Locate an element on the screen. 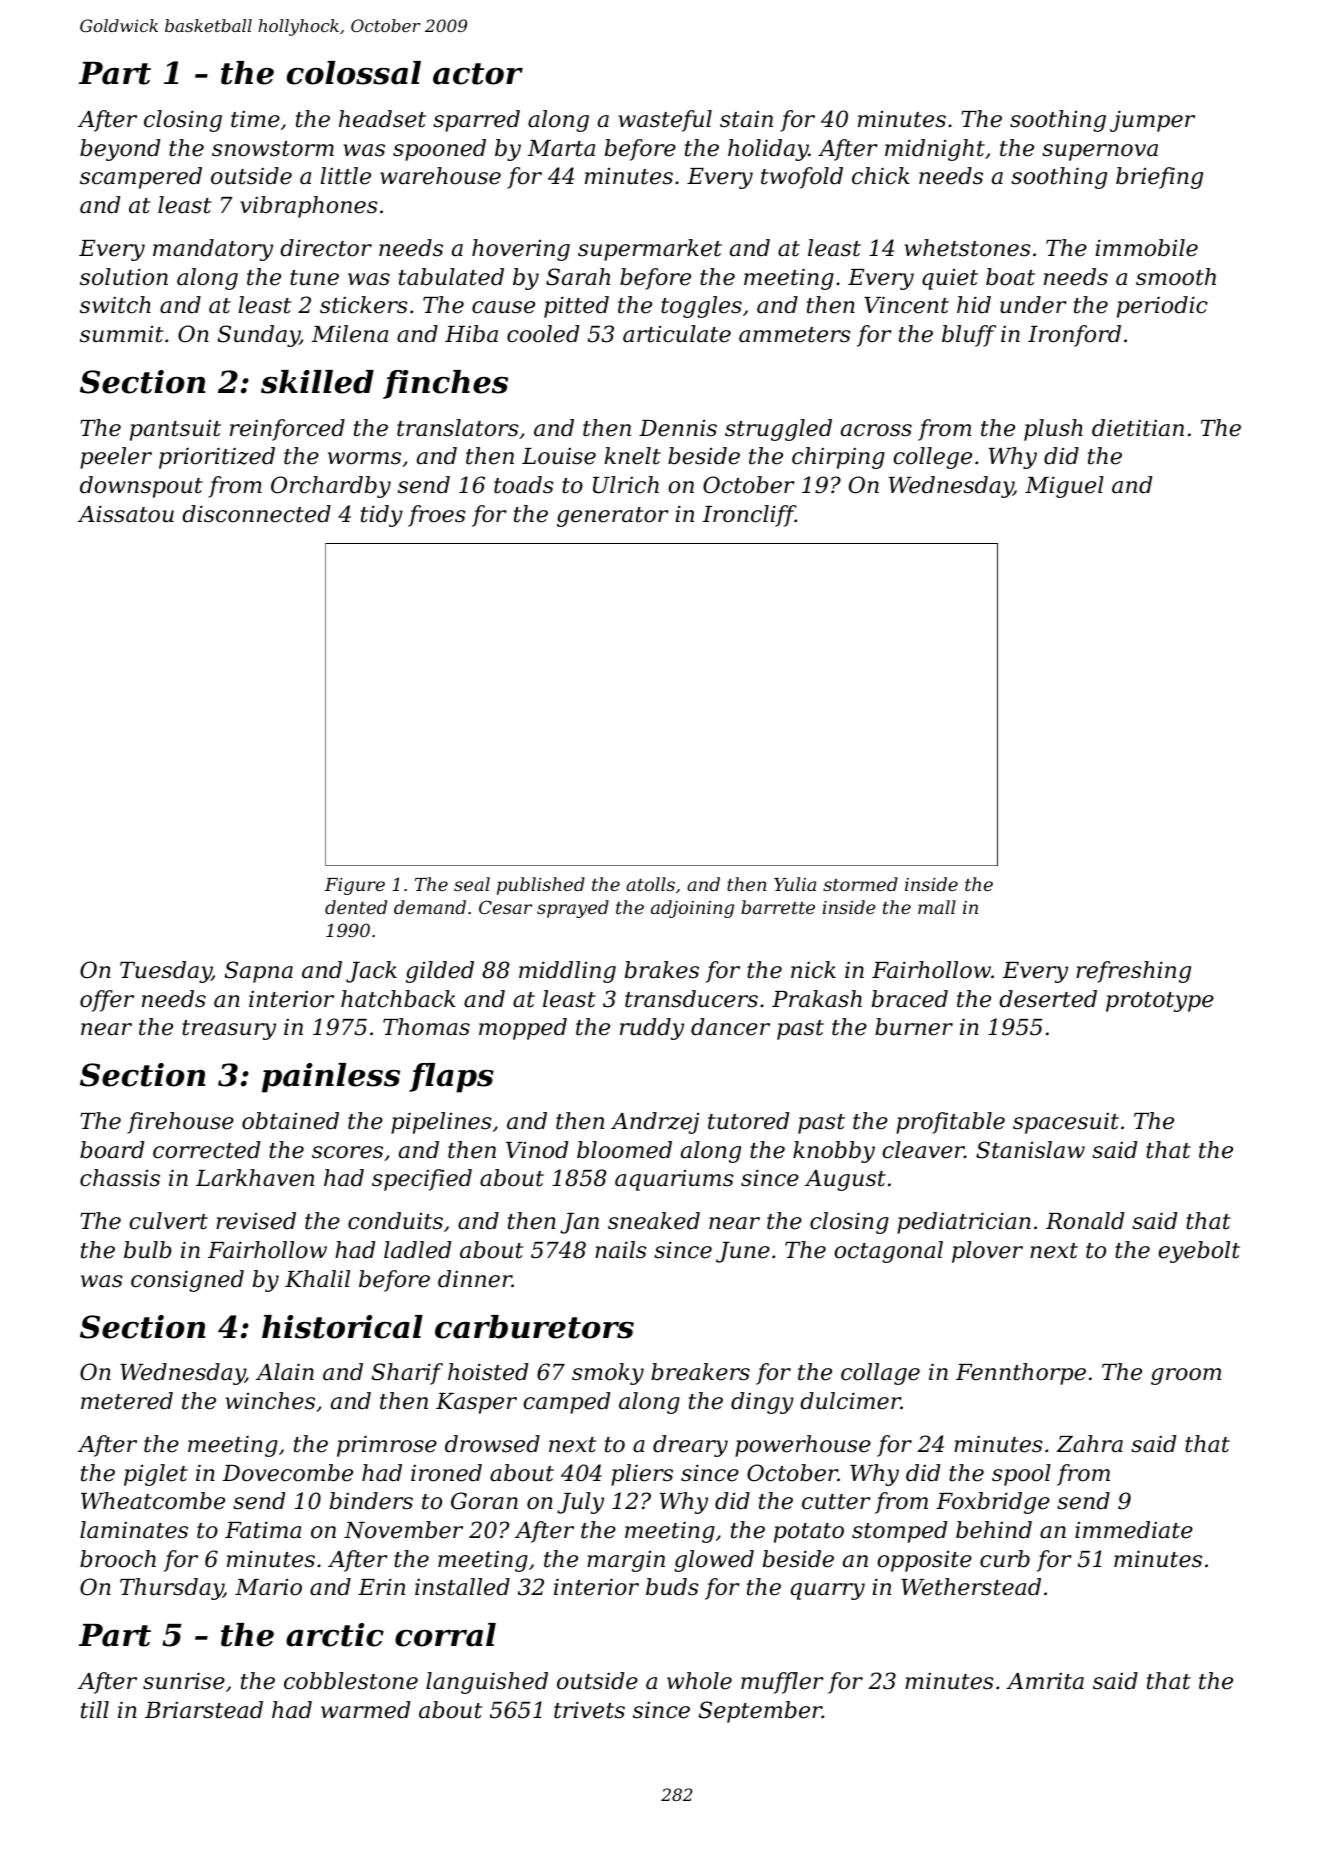 This screenshot has height=1871, width=1323. groom is located at coordinates (1186, 1376).
